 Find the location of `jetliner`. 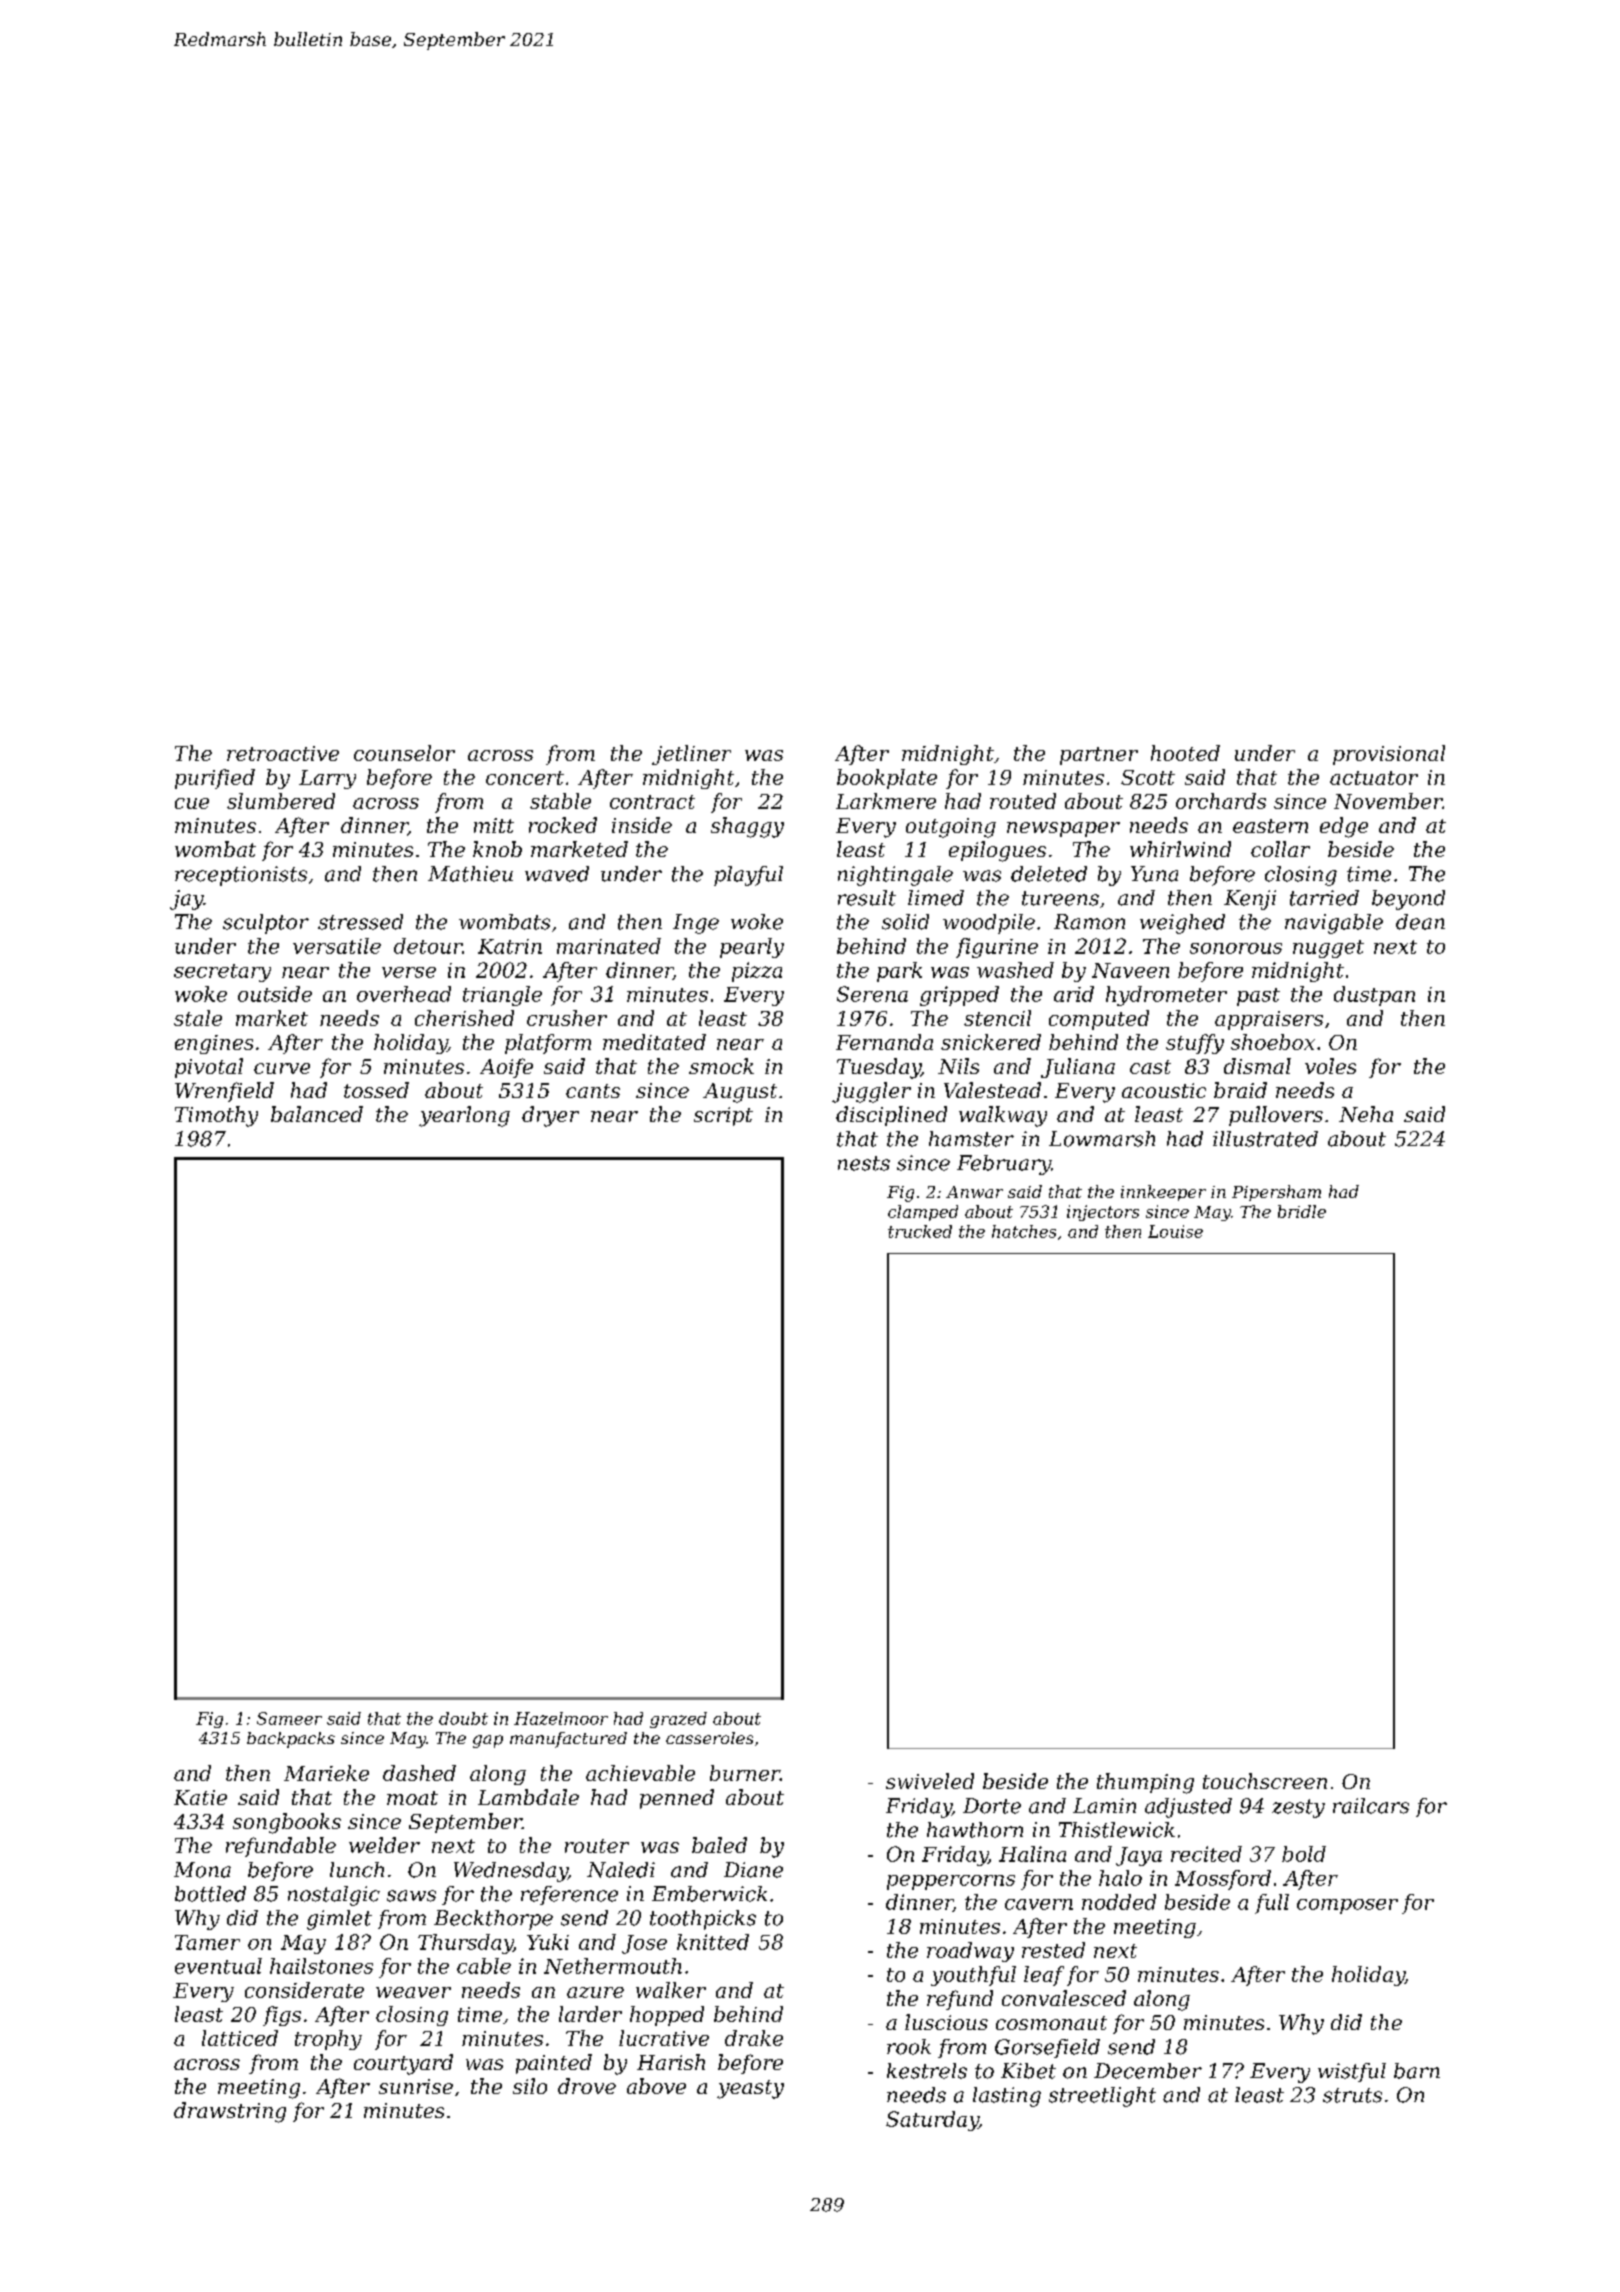

jetliner is located at coordinates (691, 755).
